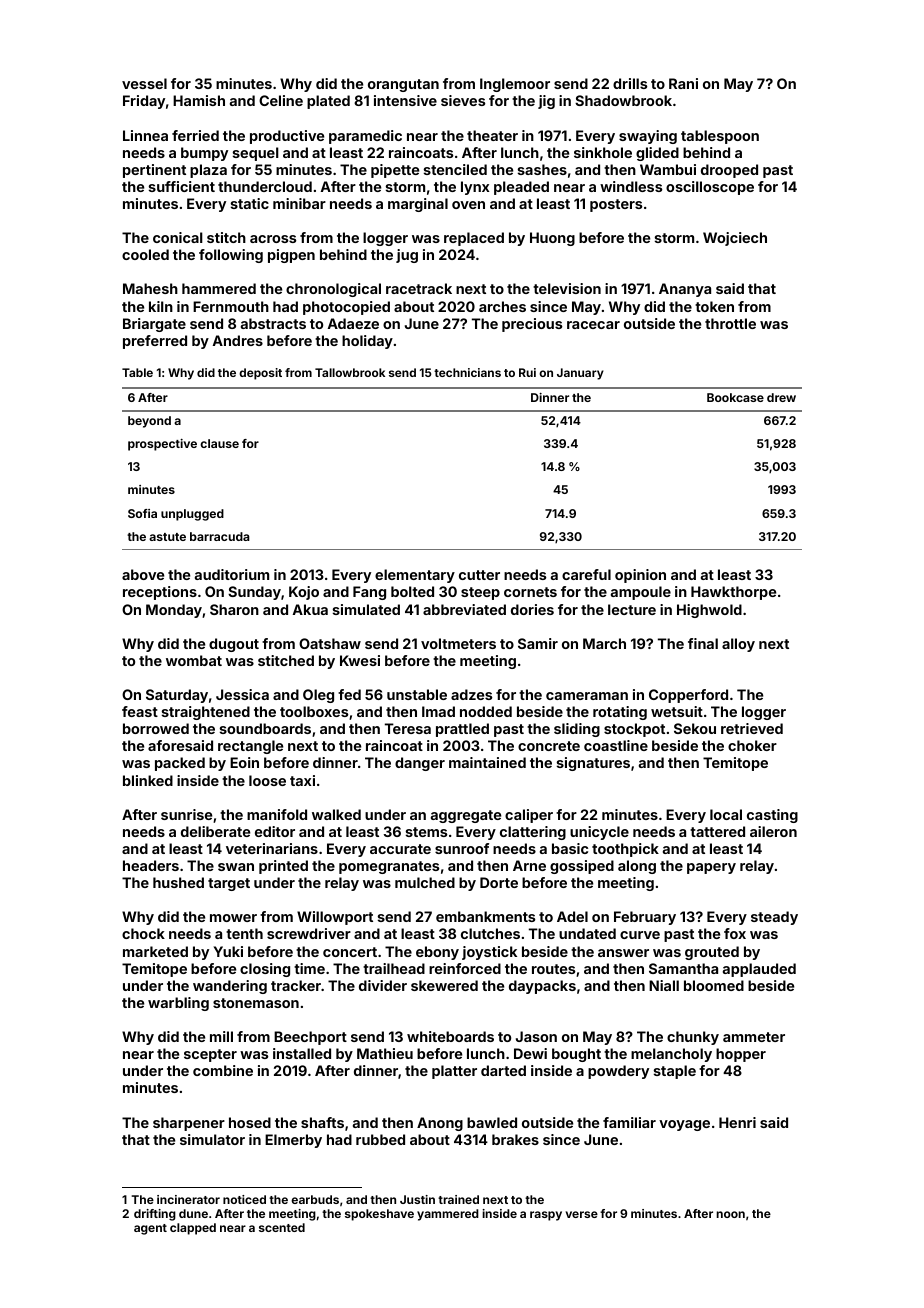  I want to click on headers, so click(151, 865).
